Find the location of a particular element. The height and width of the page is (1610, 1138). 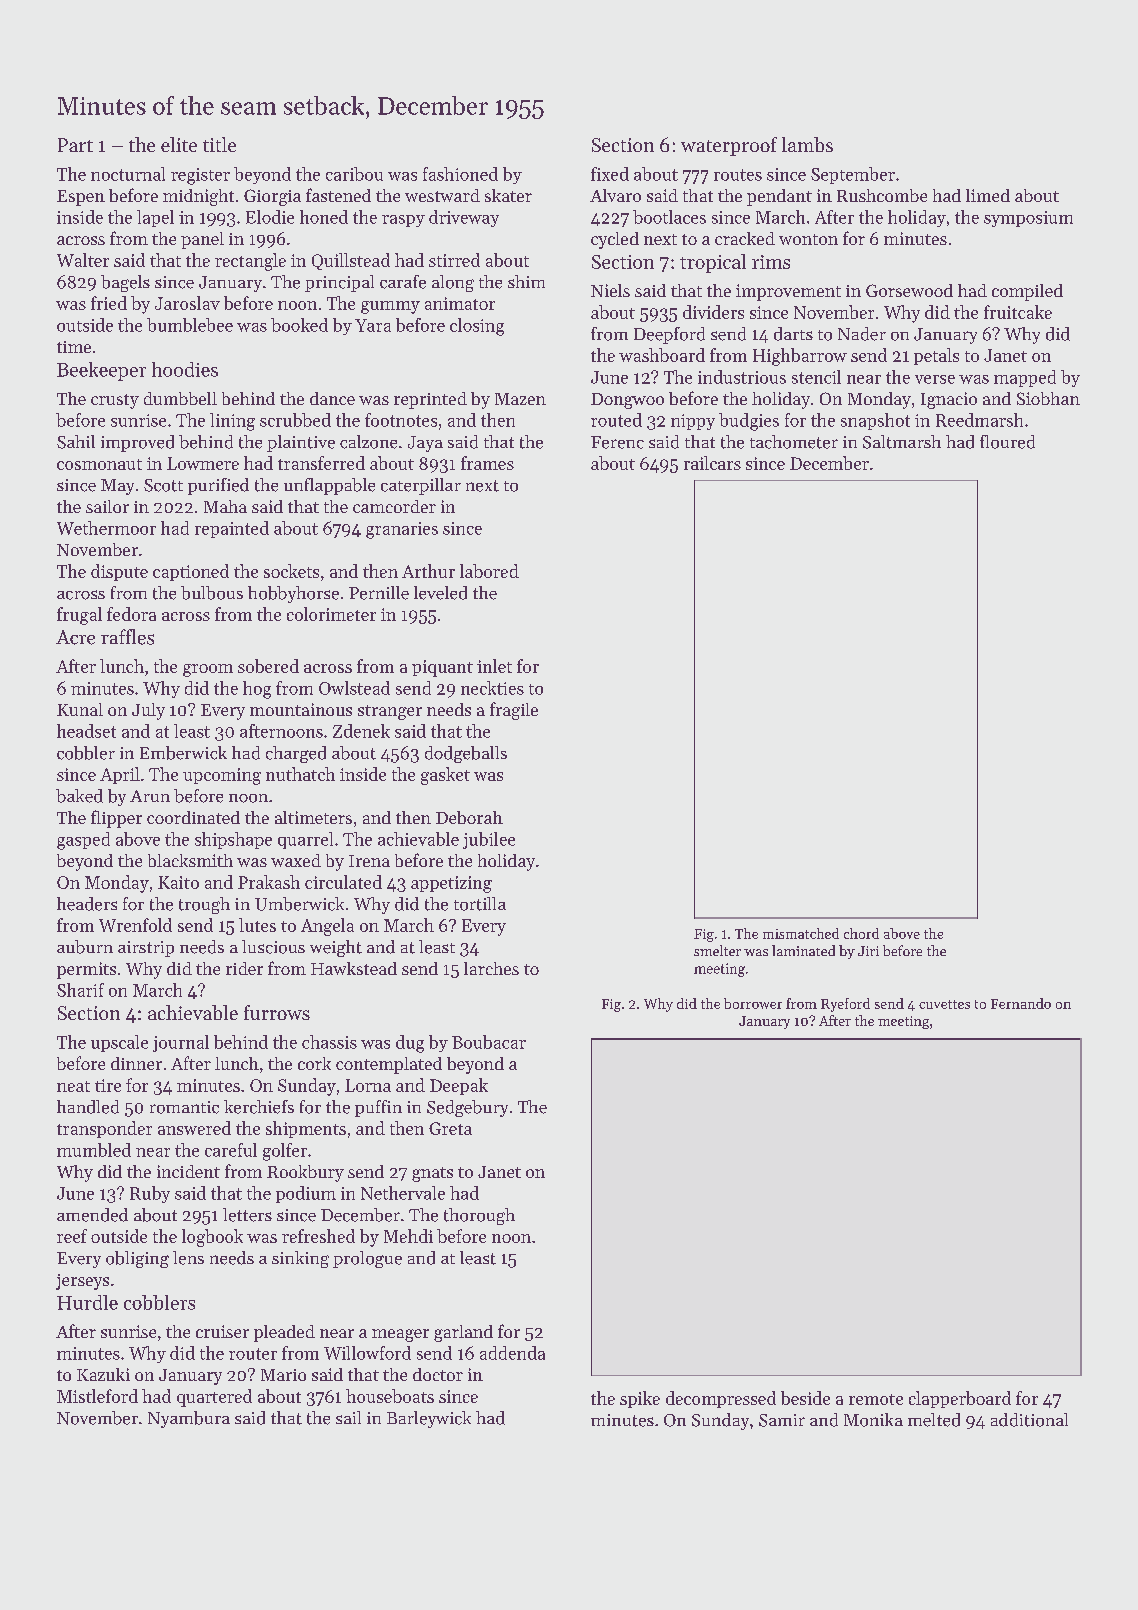

limed is located at coordinates (988, 195).
